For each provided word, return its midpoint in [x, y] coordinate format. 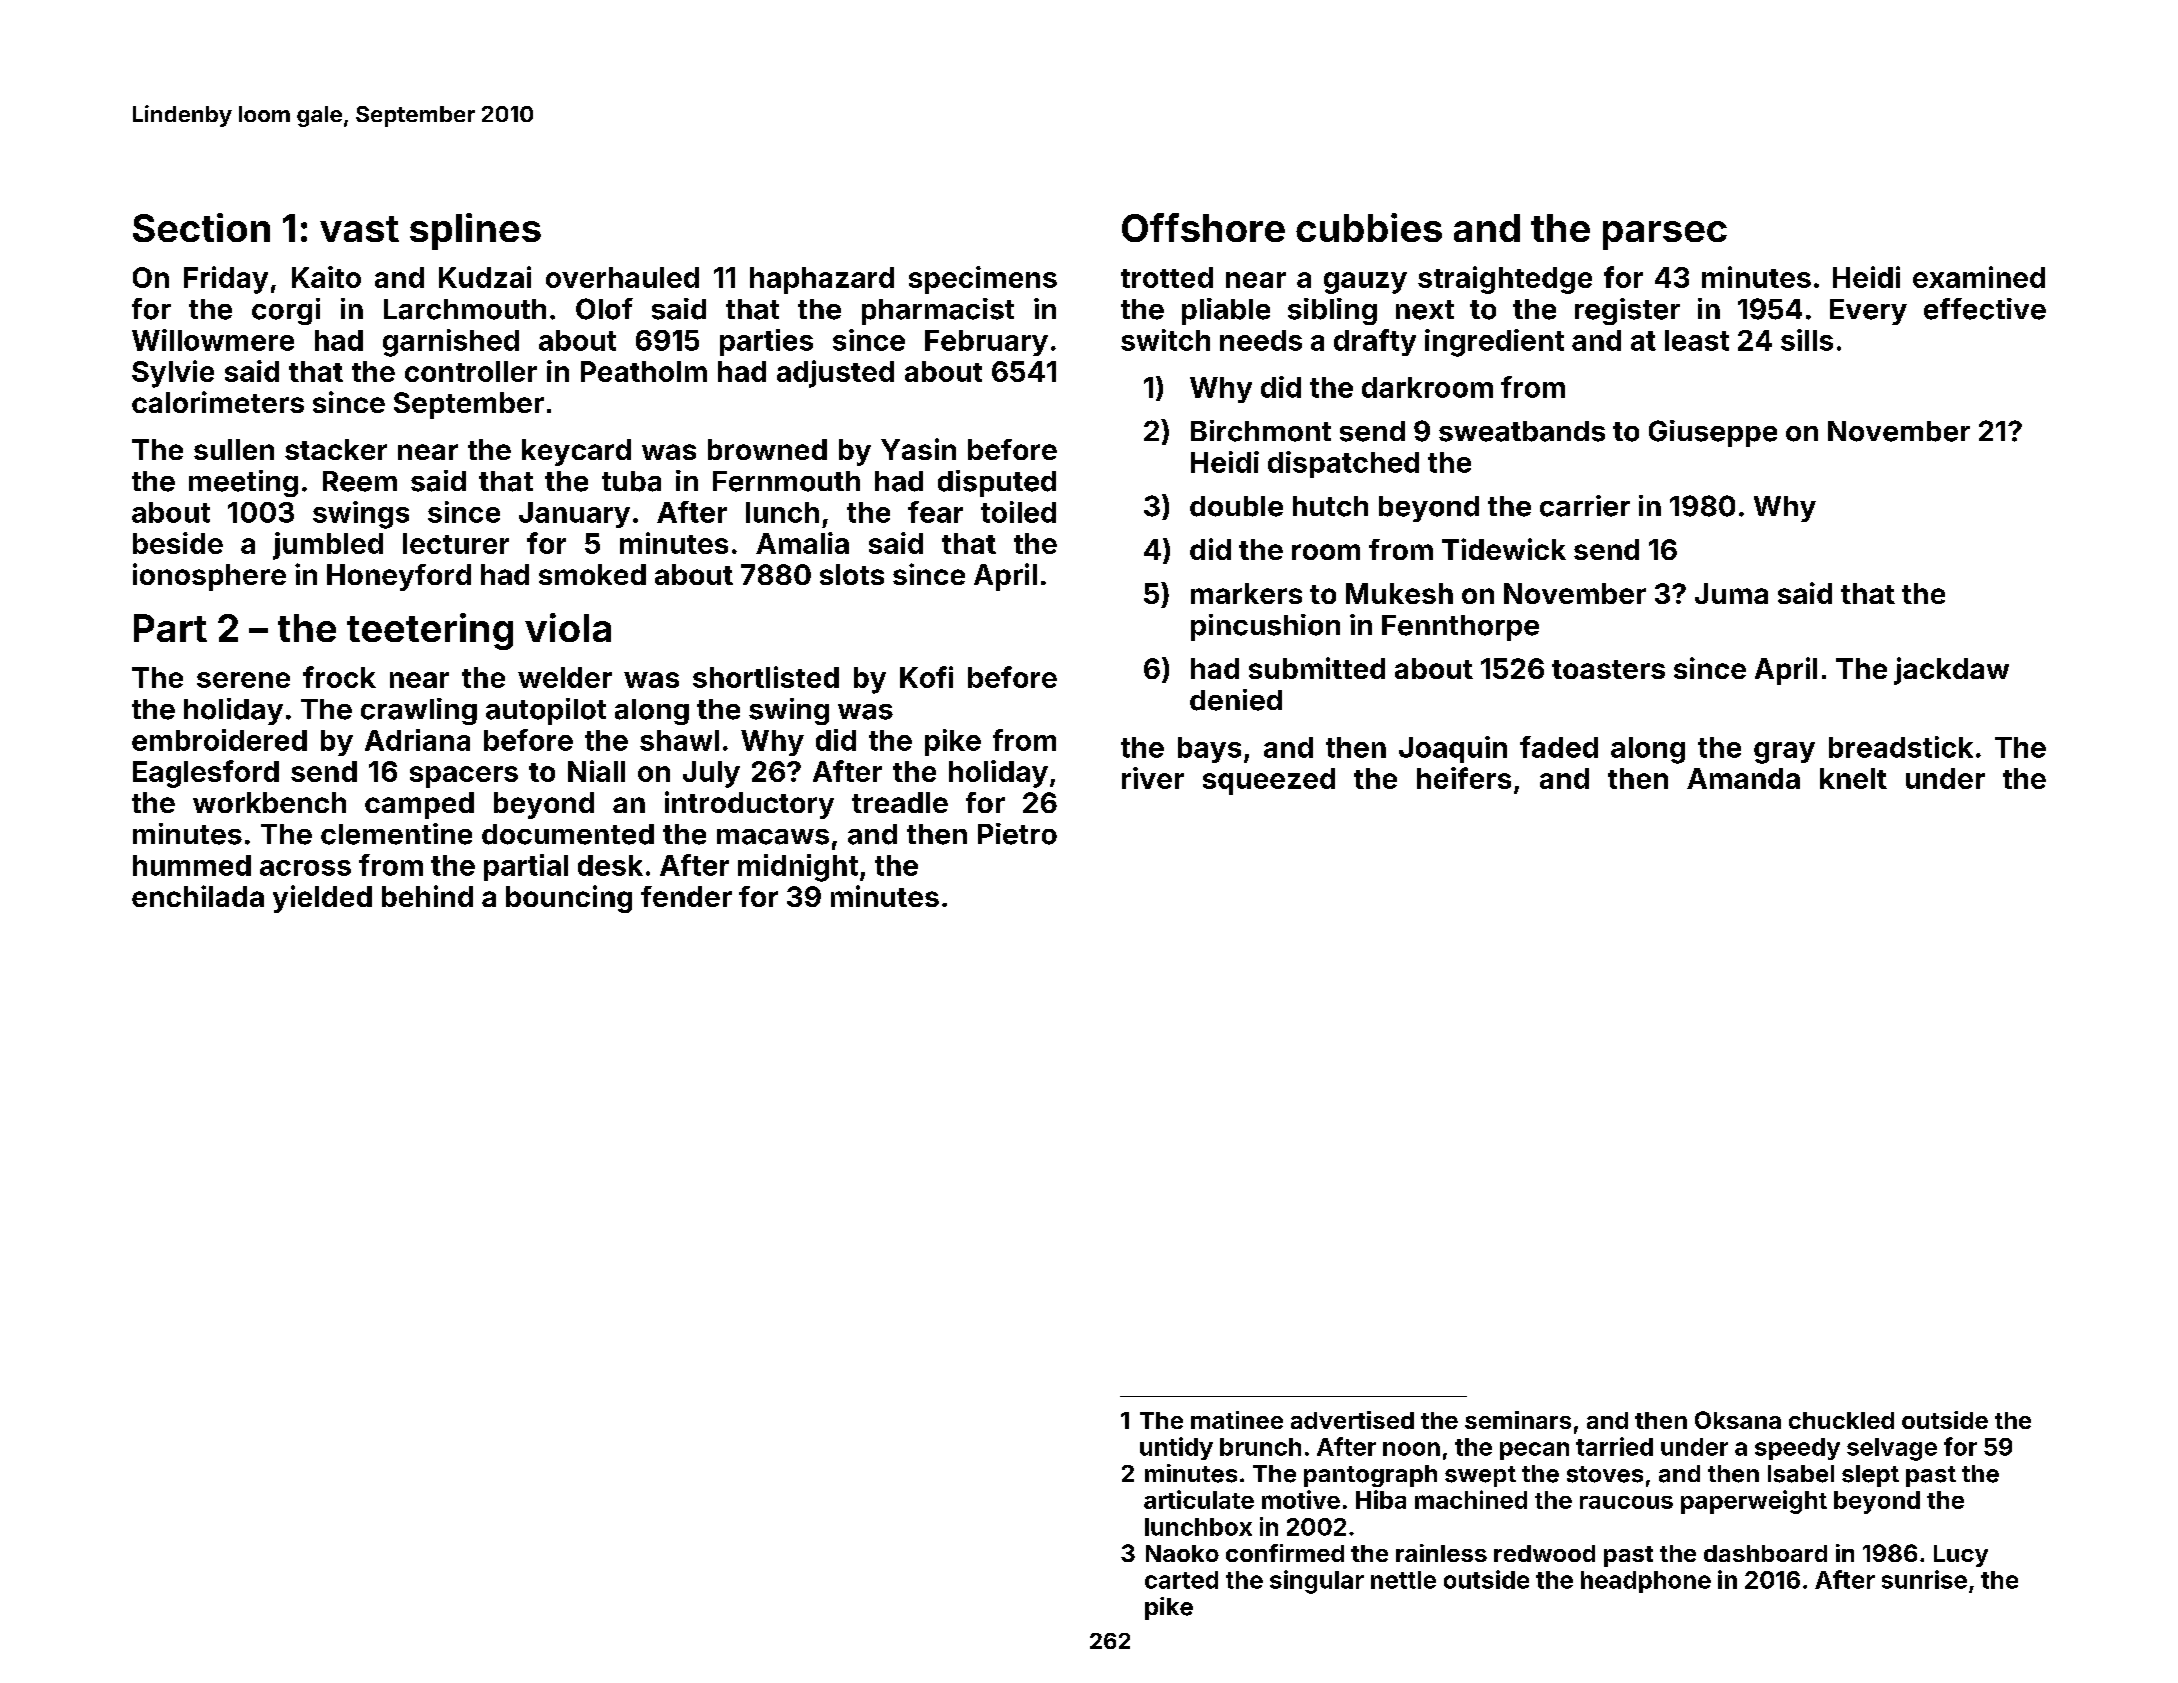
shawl [679, 740]
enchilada [198, 896]
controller [471, 371]
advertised [1352, 1420]
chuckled [1841, 1420]
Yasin [918, 449]
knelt [1853, 778]
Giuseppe [1713, 433]
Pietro [1017, 834]
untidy [1176, 1448]
